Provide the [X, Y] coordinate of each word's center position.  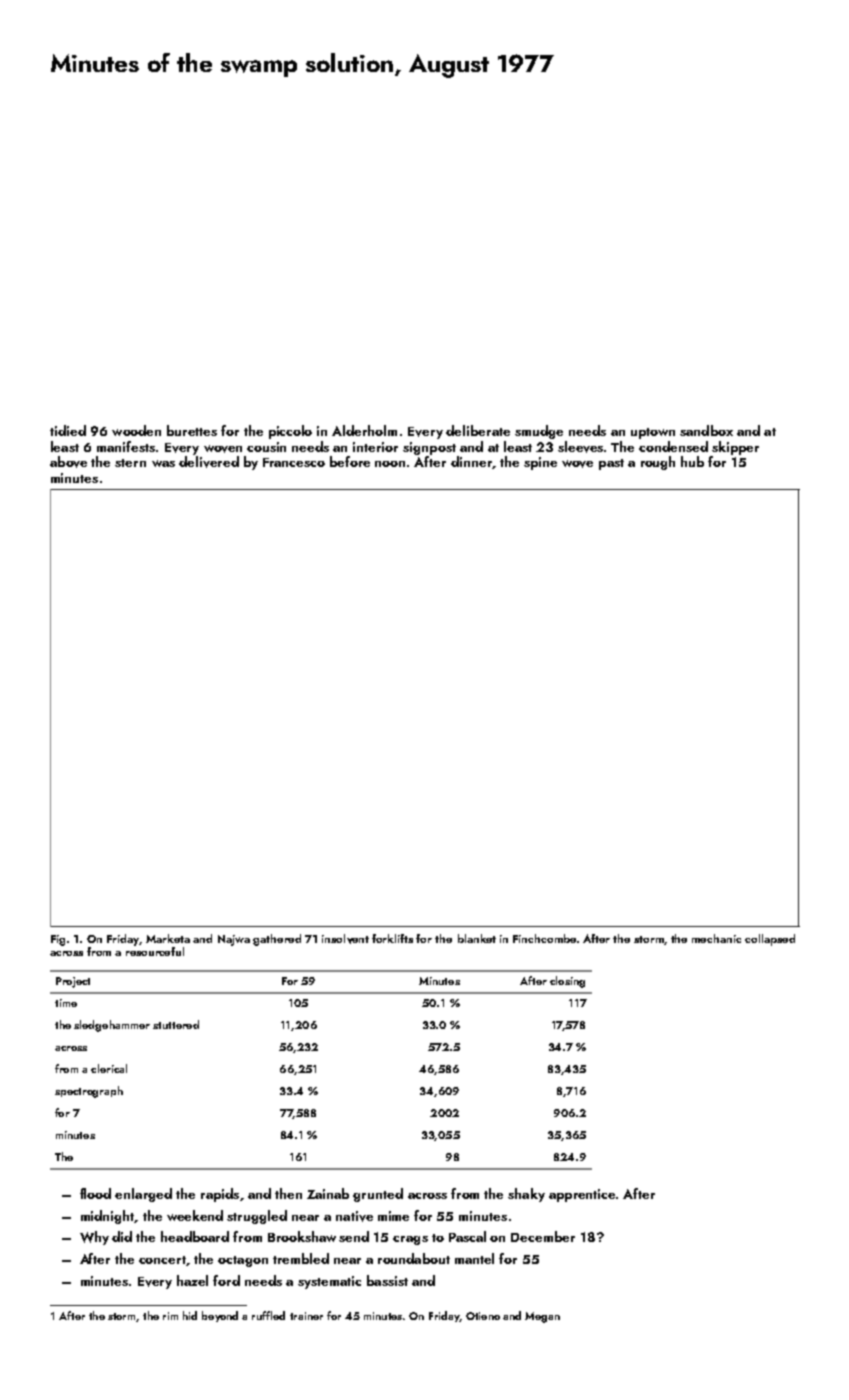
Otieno [483, 1316]
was [163, 463]
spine [540, 463]
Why [94, 1238]
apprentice [582, 1195]
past [611, 464]
